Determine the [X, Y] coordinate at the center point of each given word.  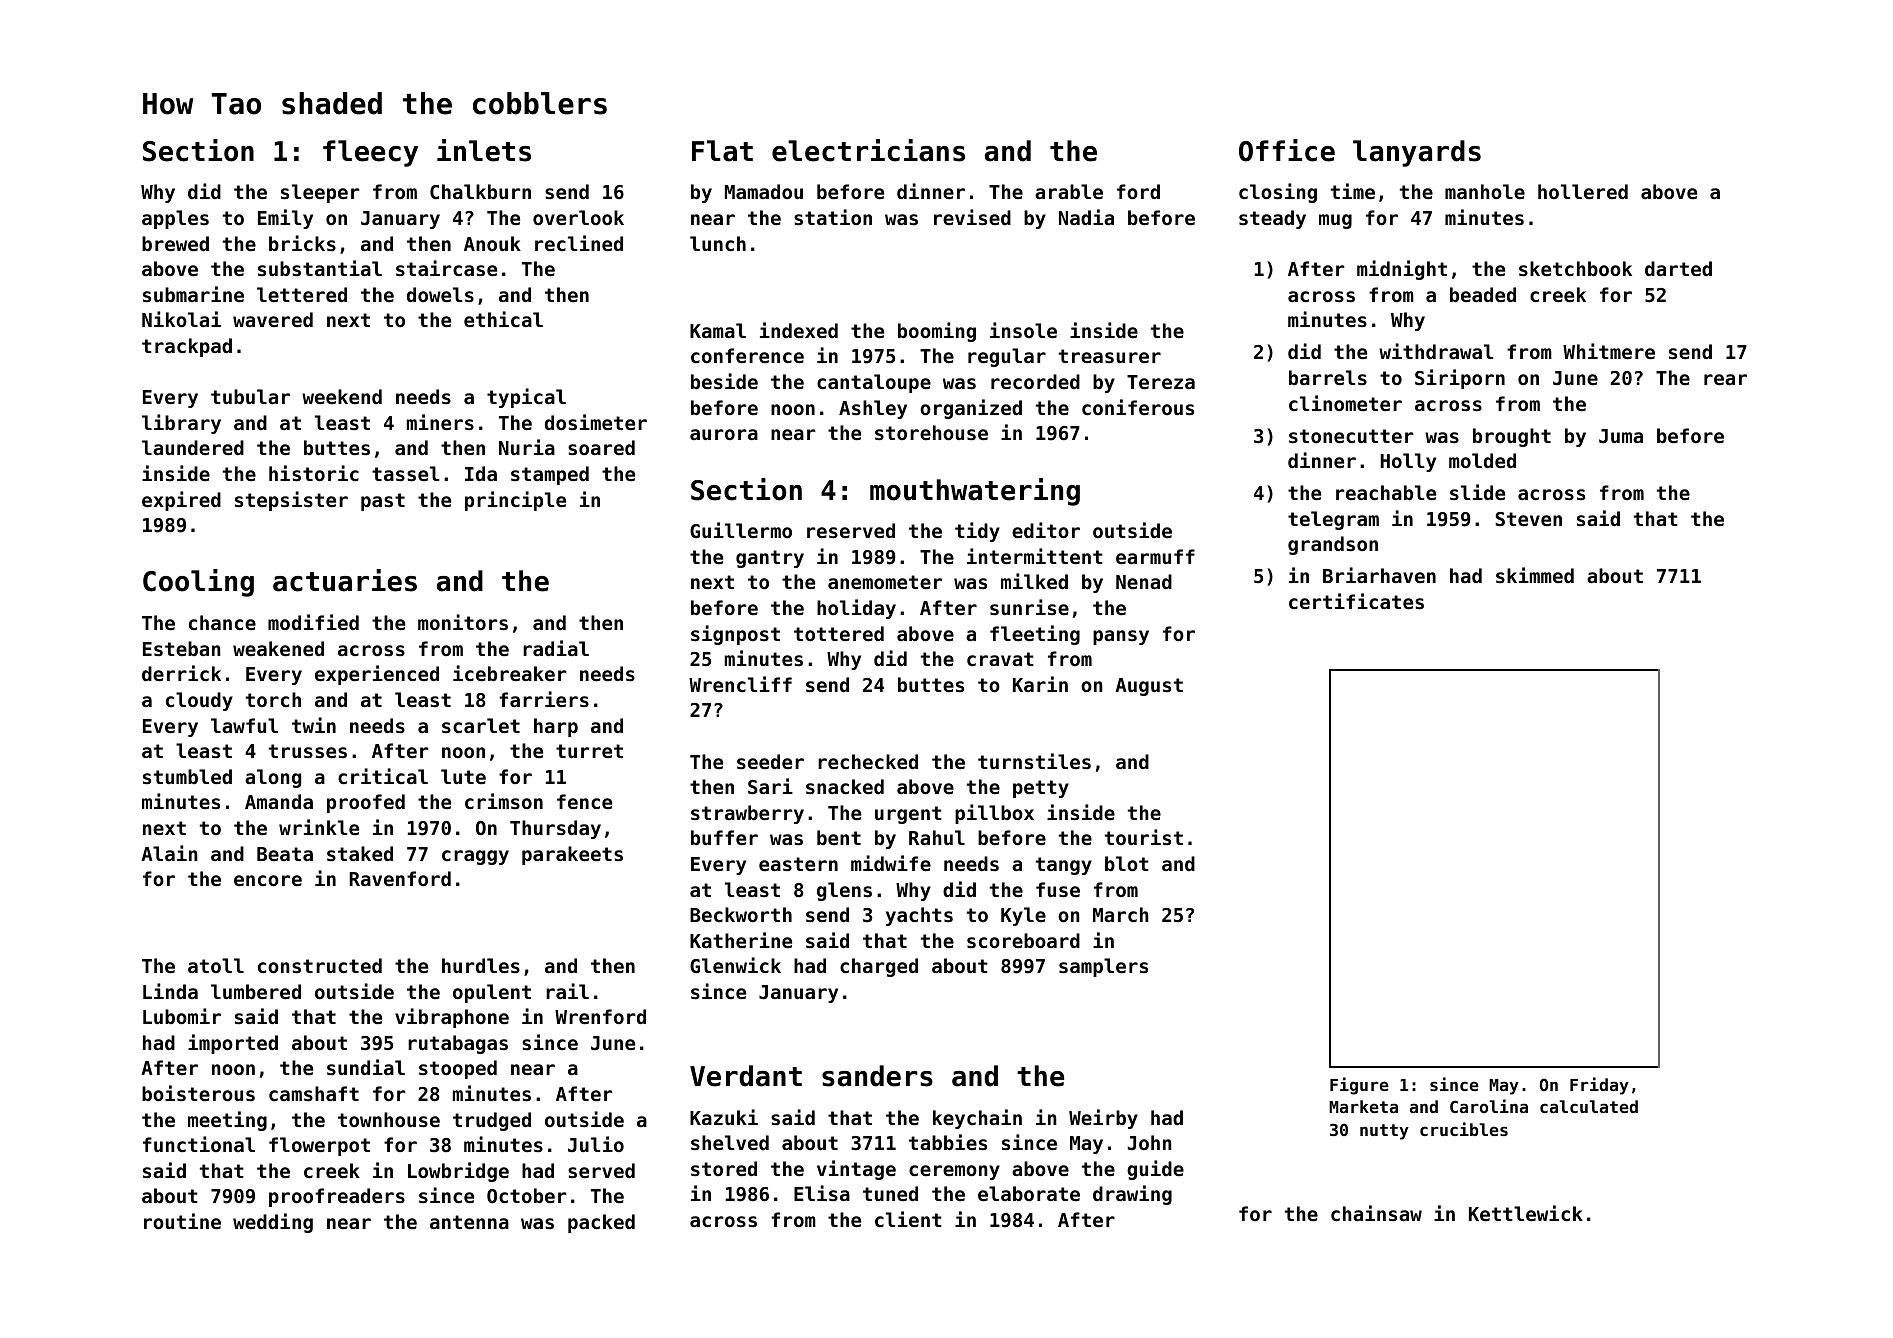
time [1353, 191]
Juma [1621, 436]
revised [972, 217]
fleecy [370, 153]
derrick [181, 673]
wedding [273, 1223]
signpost [735, 635]
